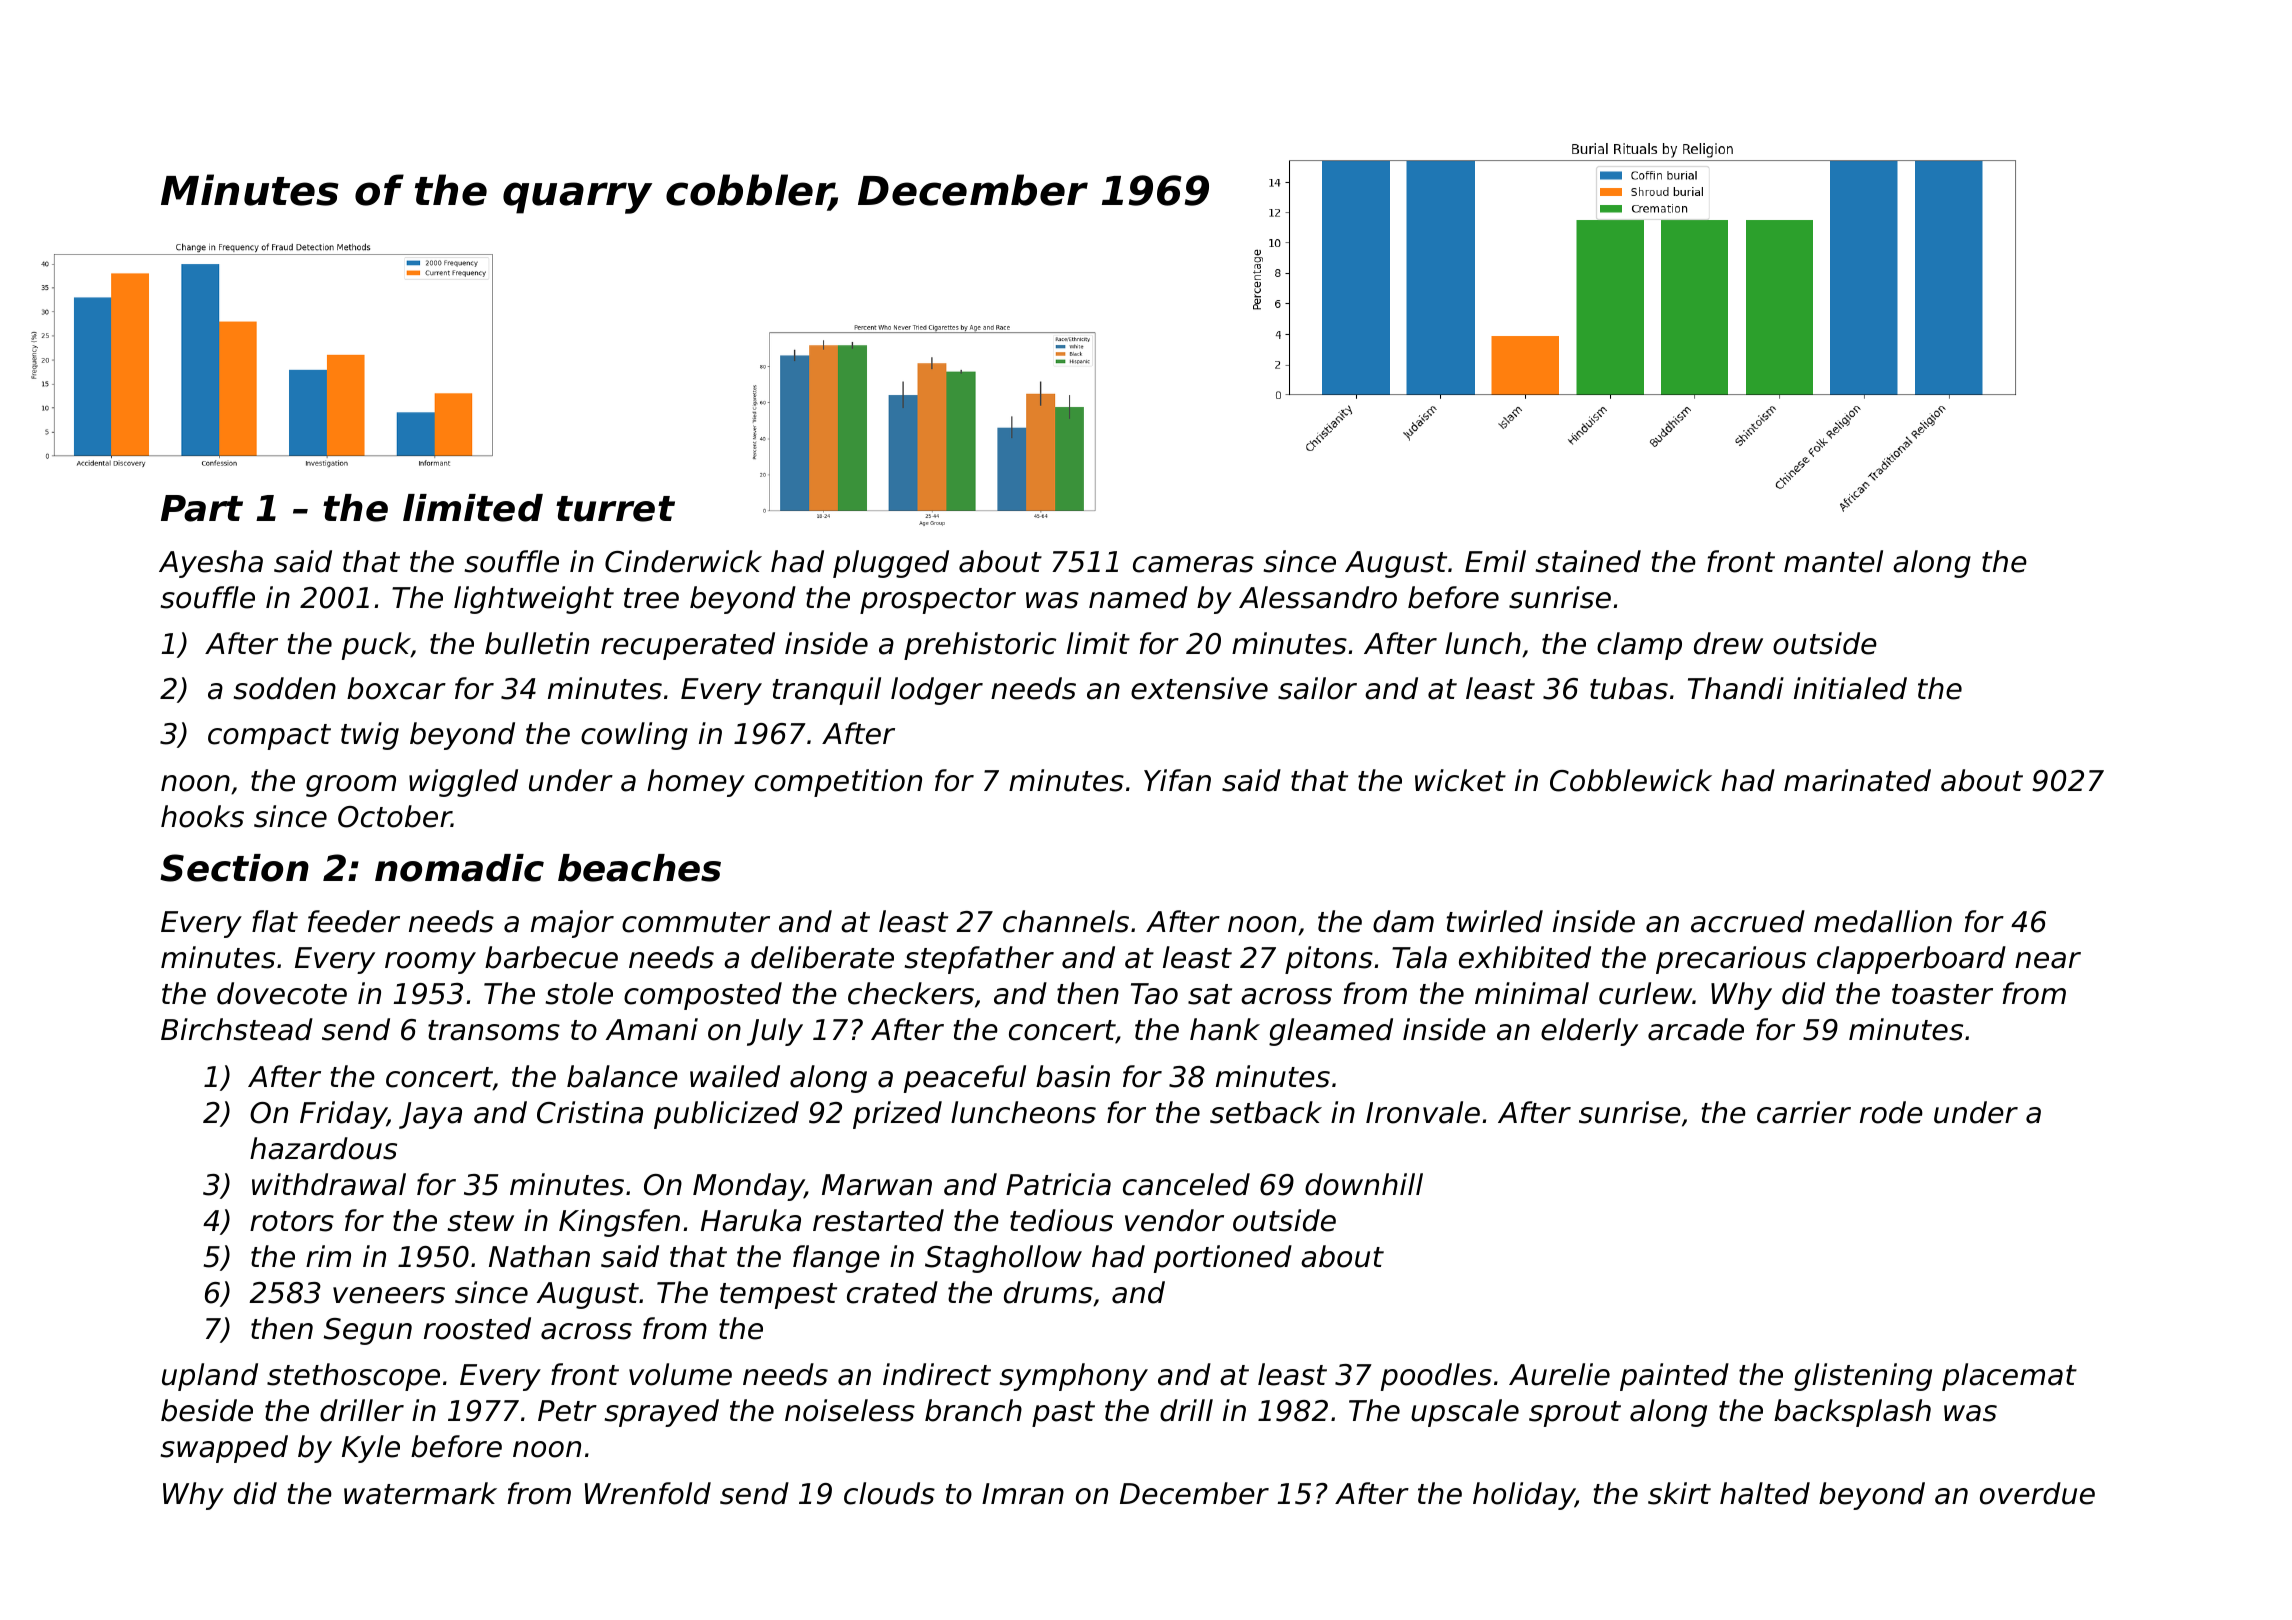  I want to click on Part, so click(202, 508).
